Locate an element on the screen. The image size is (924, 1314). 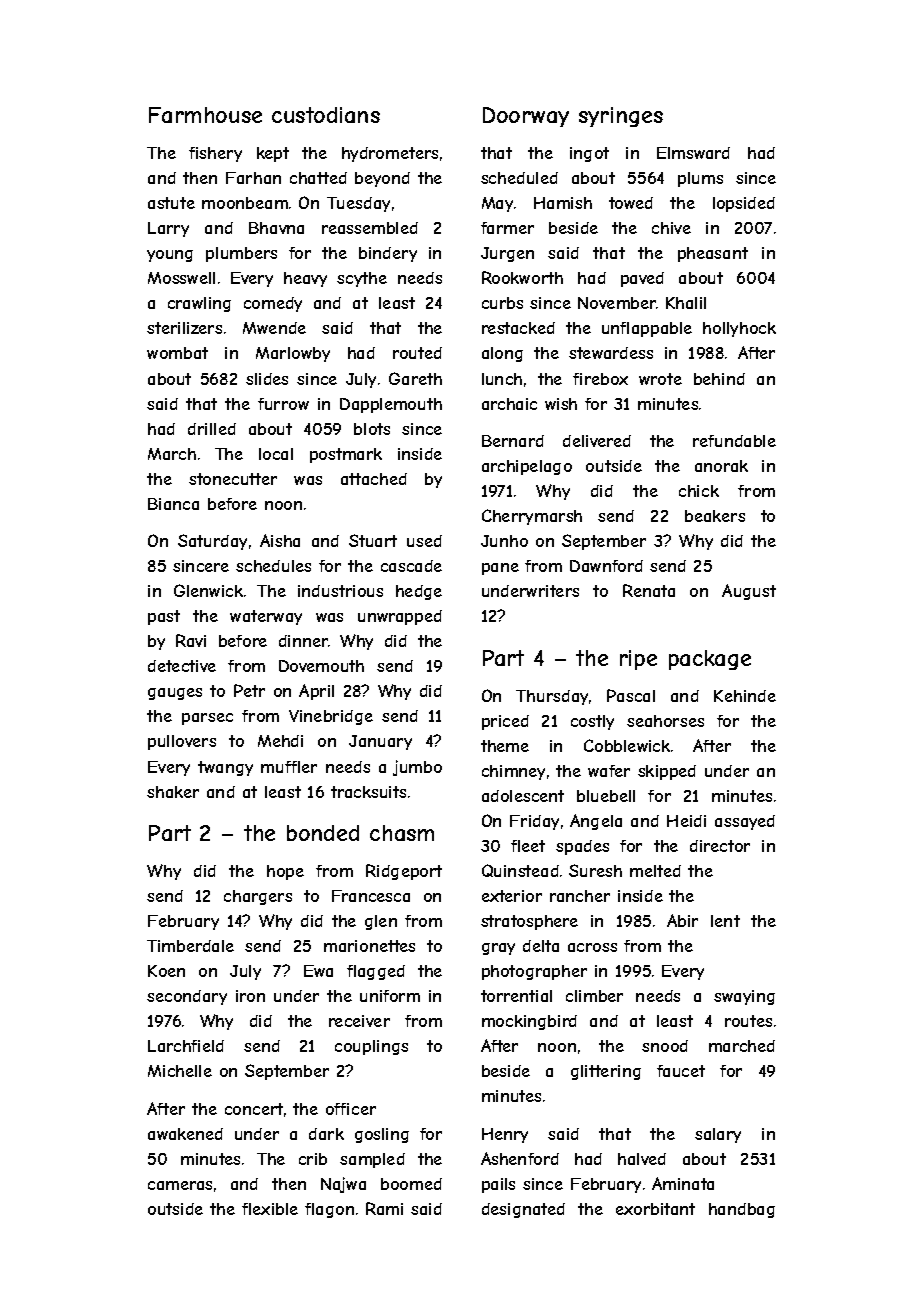
lopsided is located at coordinates (744, 204).
